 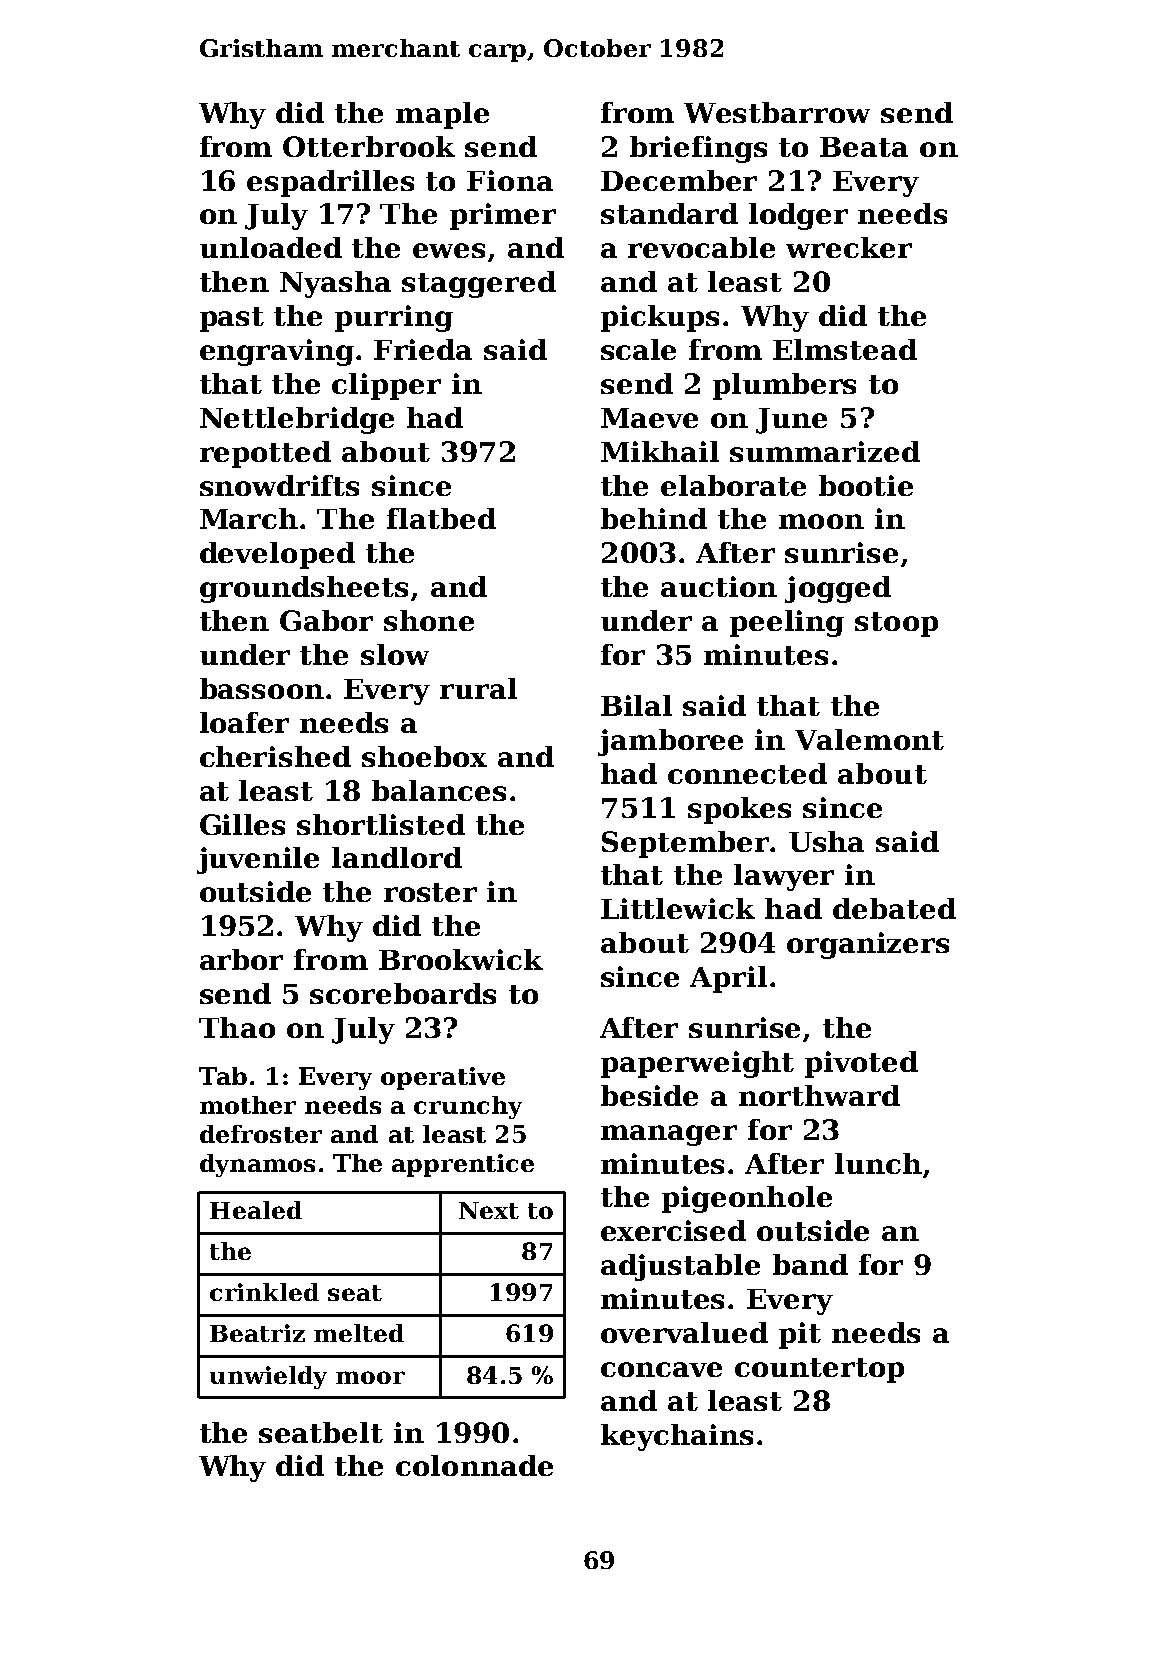 I want to click on auction, so click(x=719, y=586).
